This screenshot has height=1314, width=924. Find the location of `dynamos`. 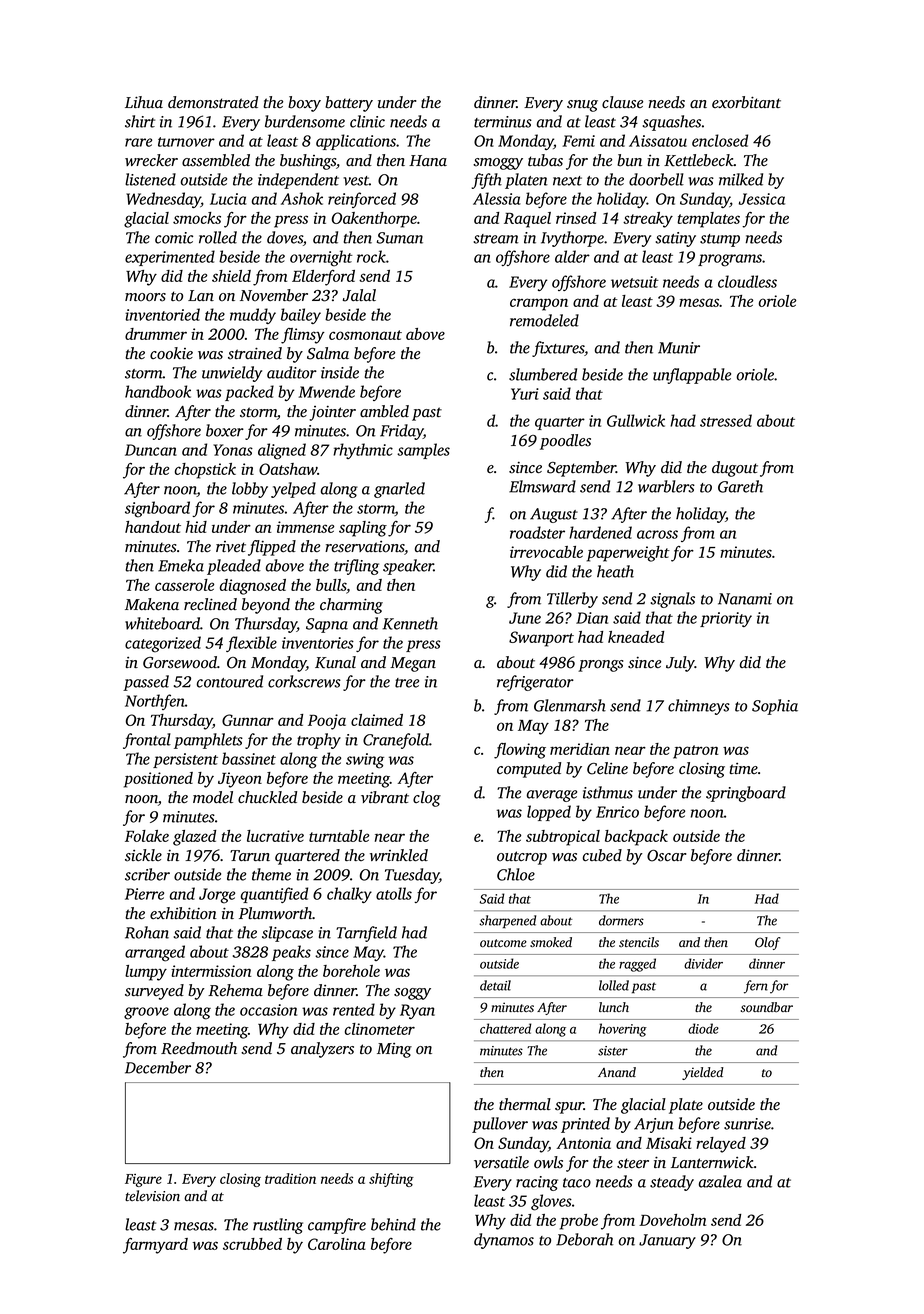

dynamos is located at coordinates (504, 1241).
